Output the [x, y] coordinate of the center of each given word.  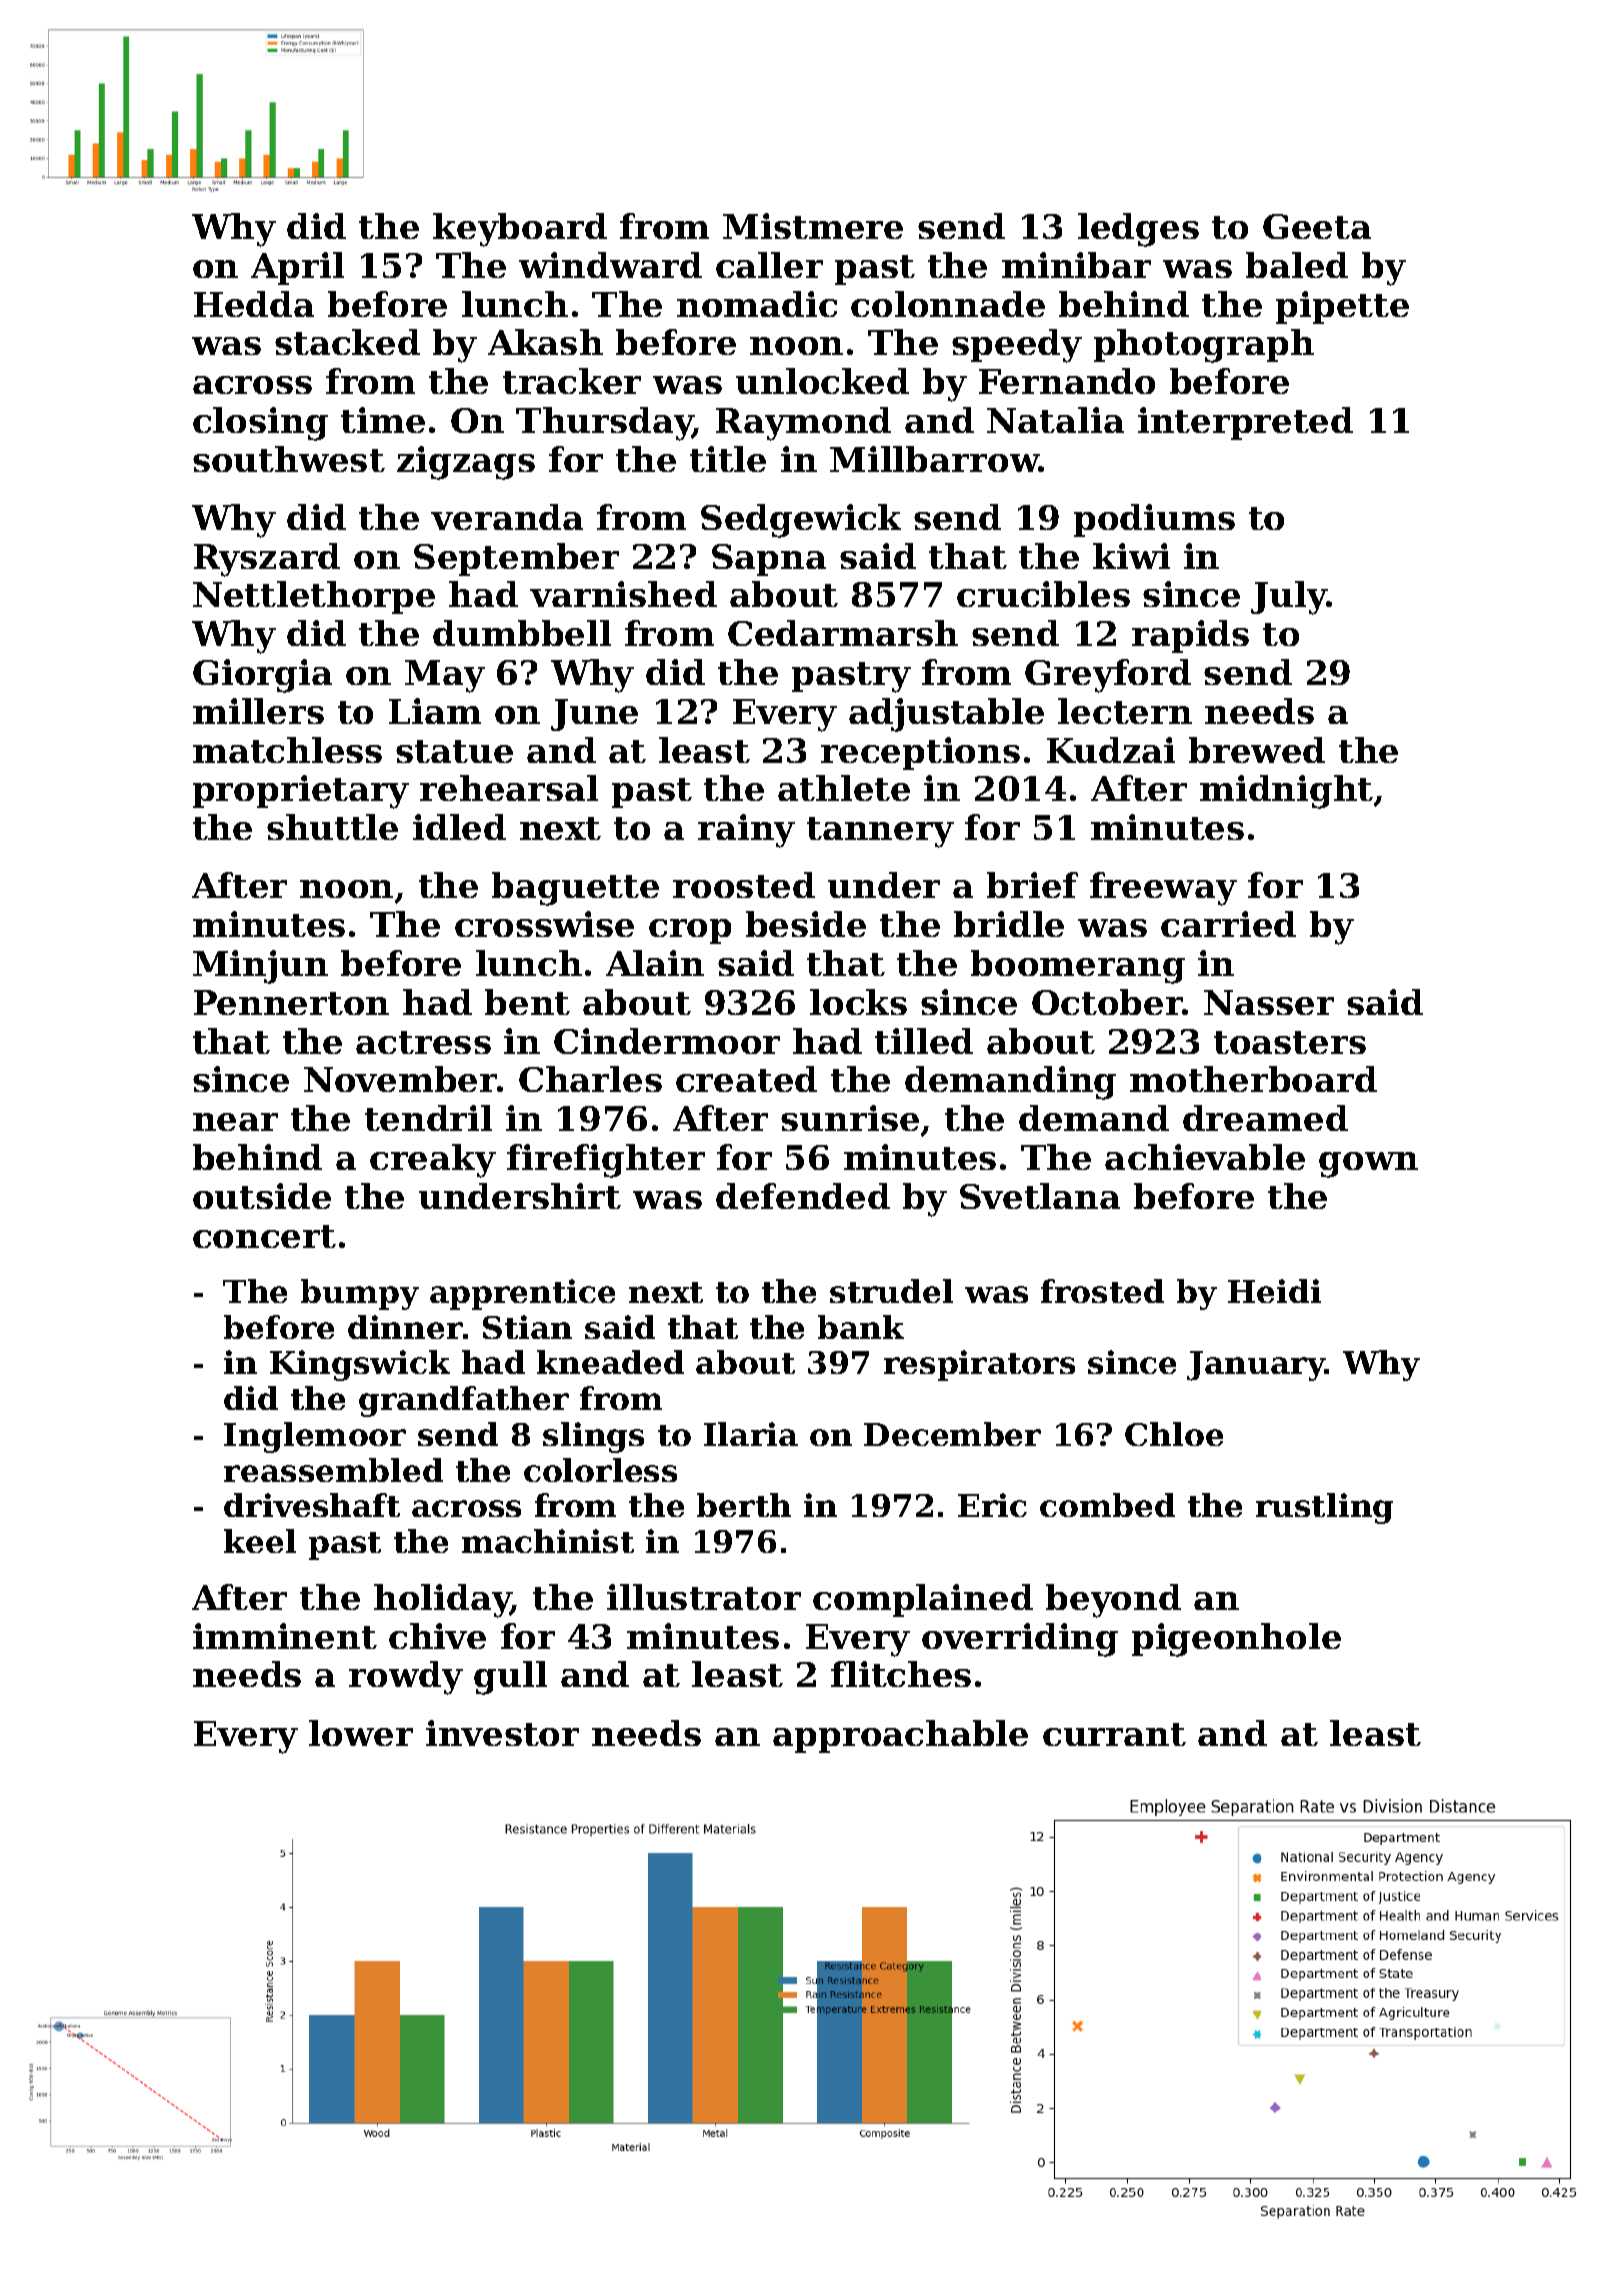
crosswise [544, 924]
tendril [428, 1118]
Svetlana [1040, 1196]
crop [690, 931]
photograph [1204, 346]
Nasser [1269, 1002]
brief [1032, 885]
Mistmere [813, 226]
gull [510, 1678]
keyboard [520, 230]
